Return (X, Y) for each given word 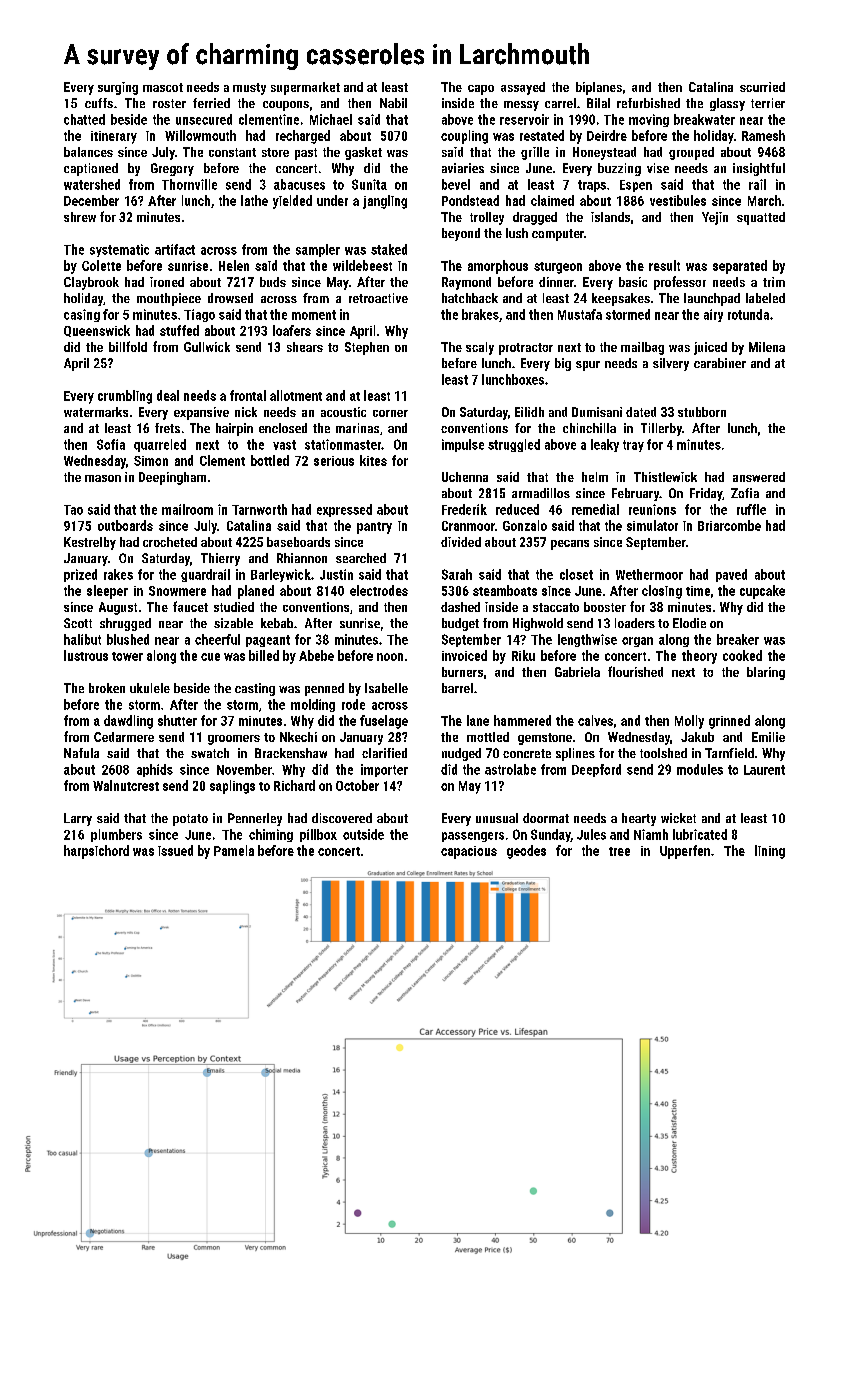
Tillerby (661, 429)
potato (190, 820)
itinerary (114, 137)
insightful (759, 169)
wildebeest (362, 265)
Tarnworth (259, 509)
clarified (384, 753)
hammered (522, 720)
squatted (761, 218)
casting (255, 689)
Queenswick (97, 331)
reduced (517, 509)
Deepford (596, 770)
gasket (363, 153)
